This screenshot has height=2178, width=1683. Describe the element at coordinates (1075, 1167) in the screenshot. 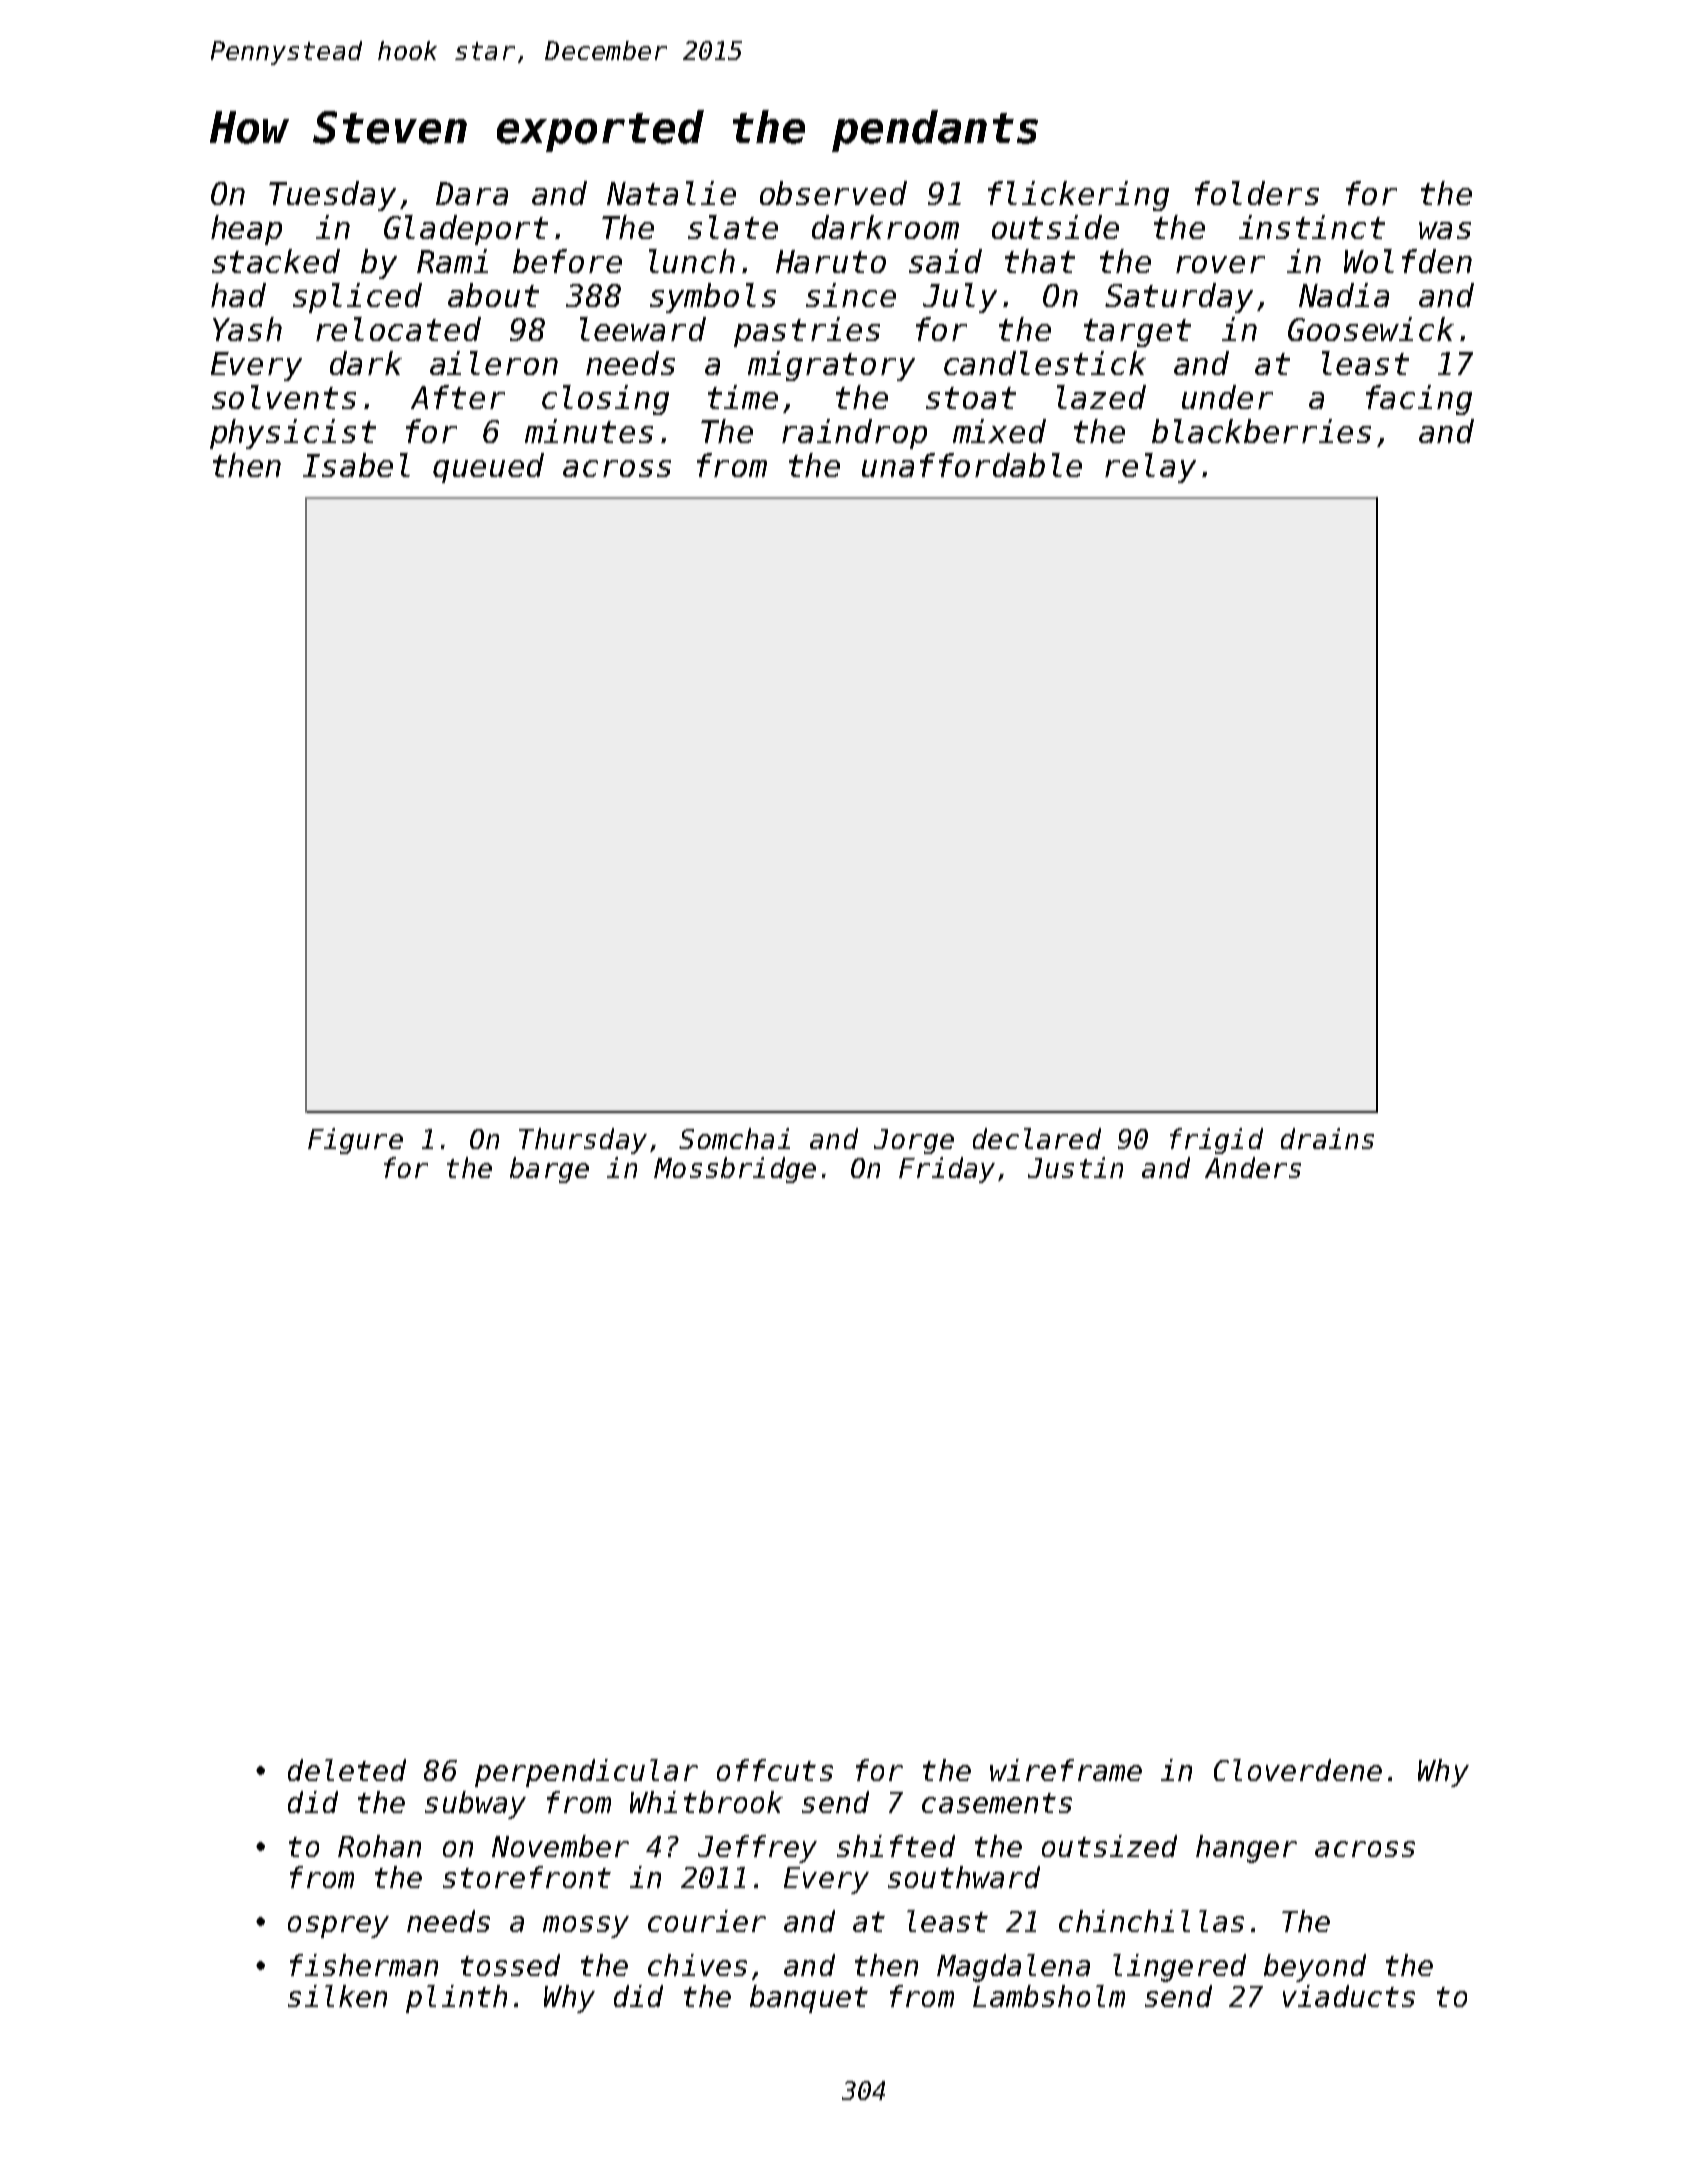

I see `Justin` at that location.
